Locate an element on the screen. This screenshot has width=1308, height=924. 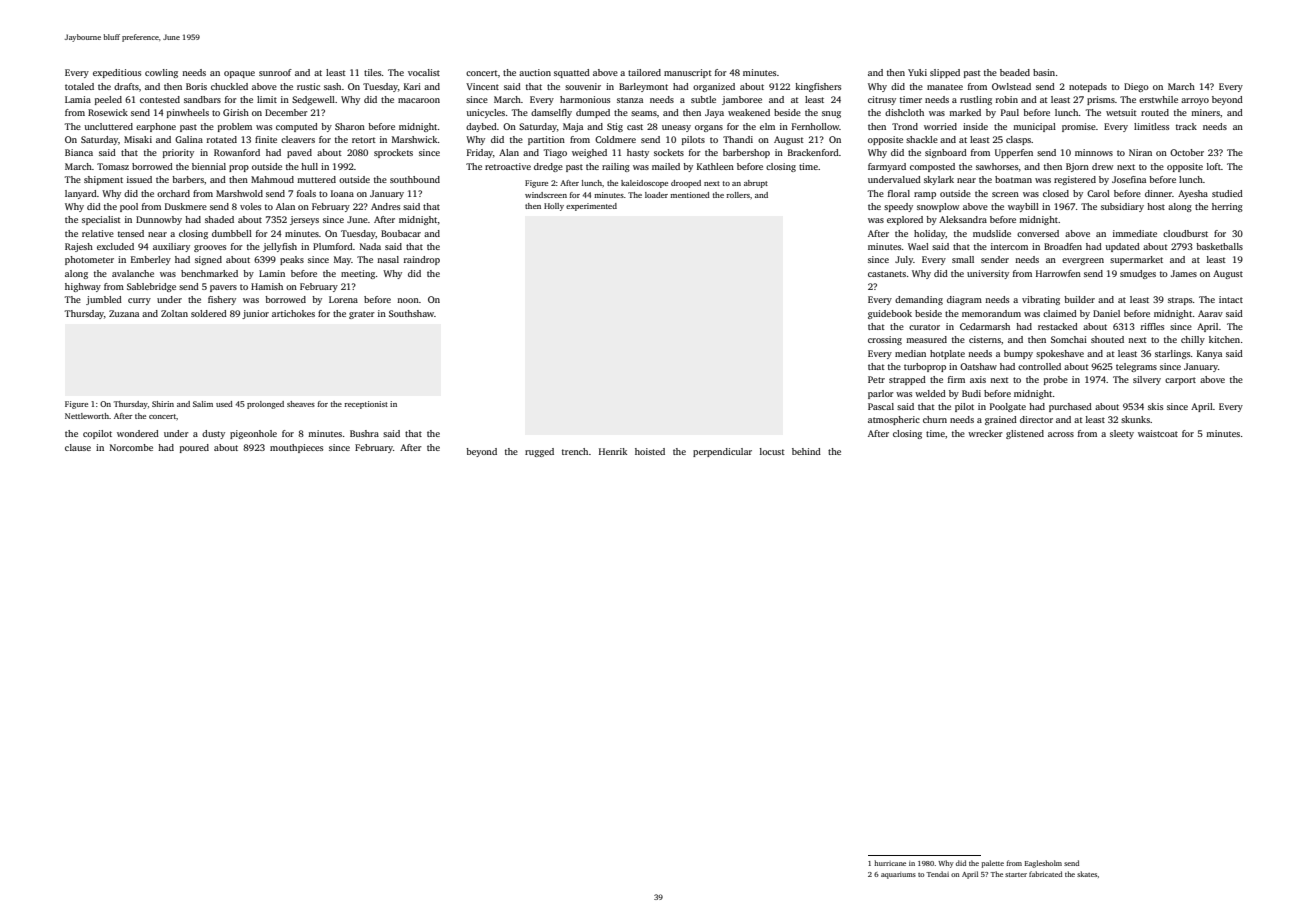
hurricane is located at coordinates (890, 863).
